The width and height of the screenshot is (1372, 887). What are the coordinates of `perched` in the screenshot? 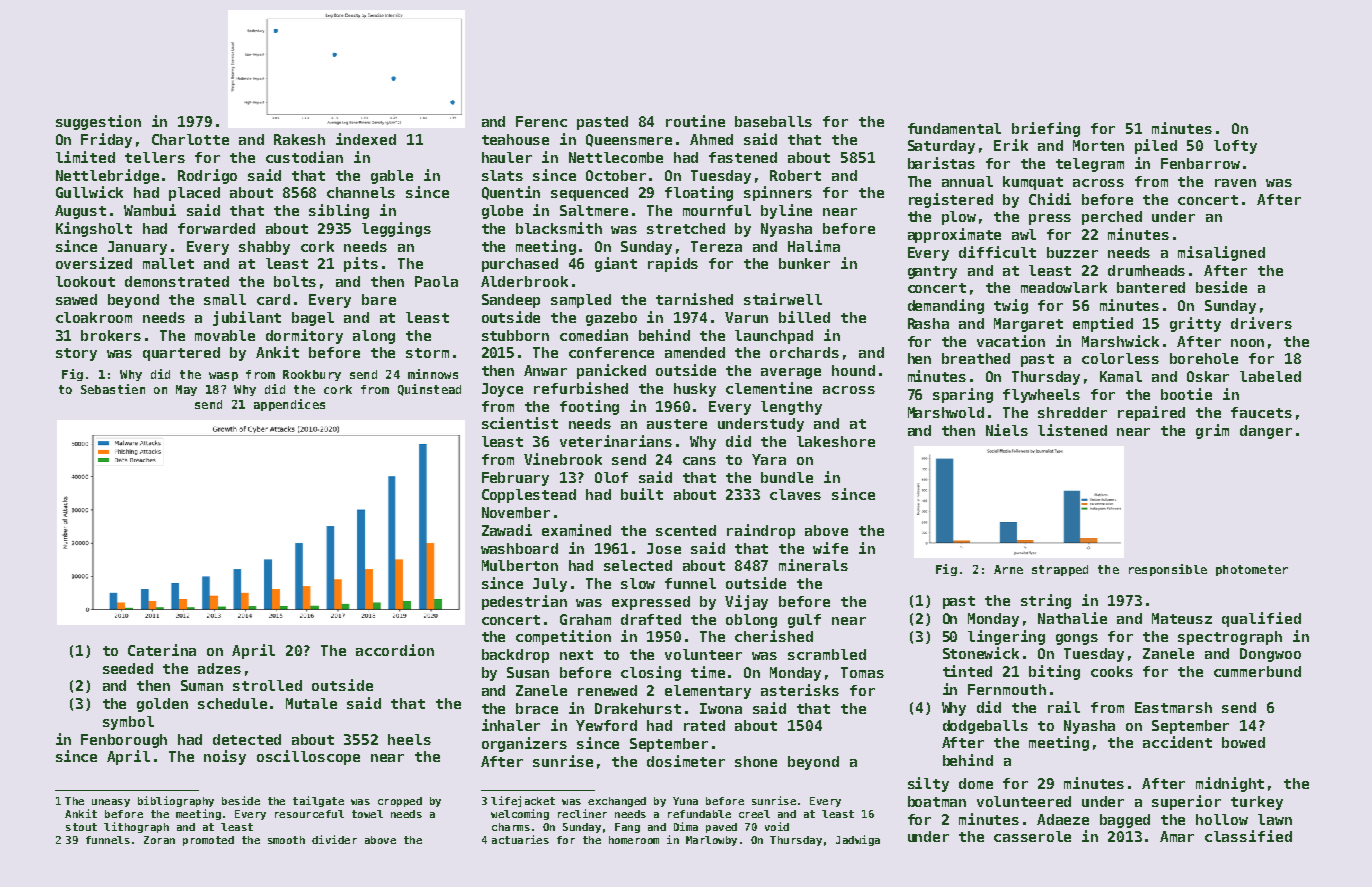 It's located at (1112, 218).
